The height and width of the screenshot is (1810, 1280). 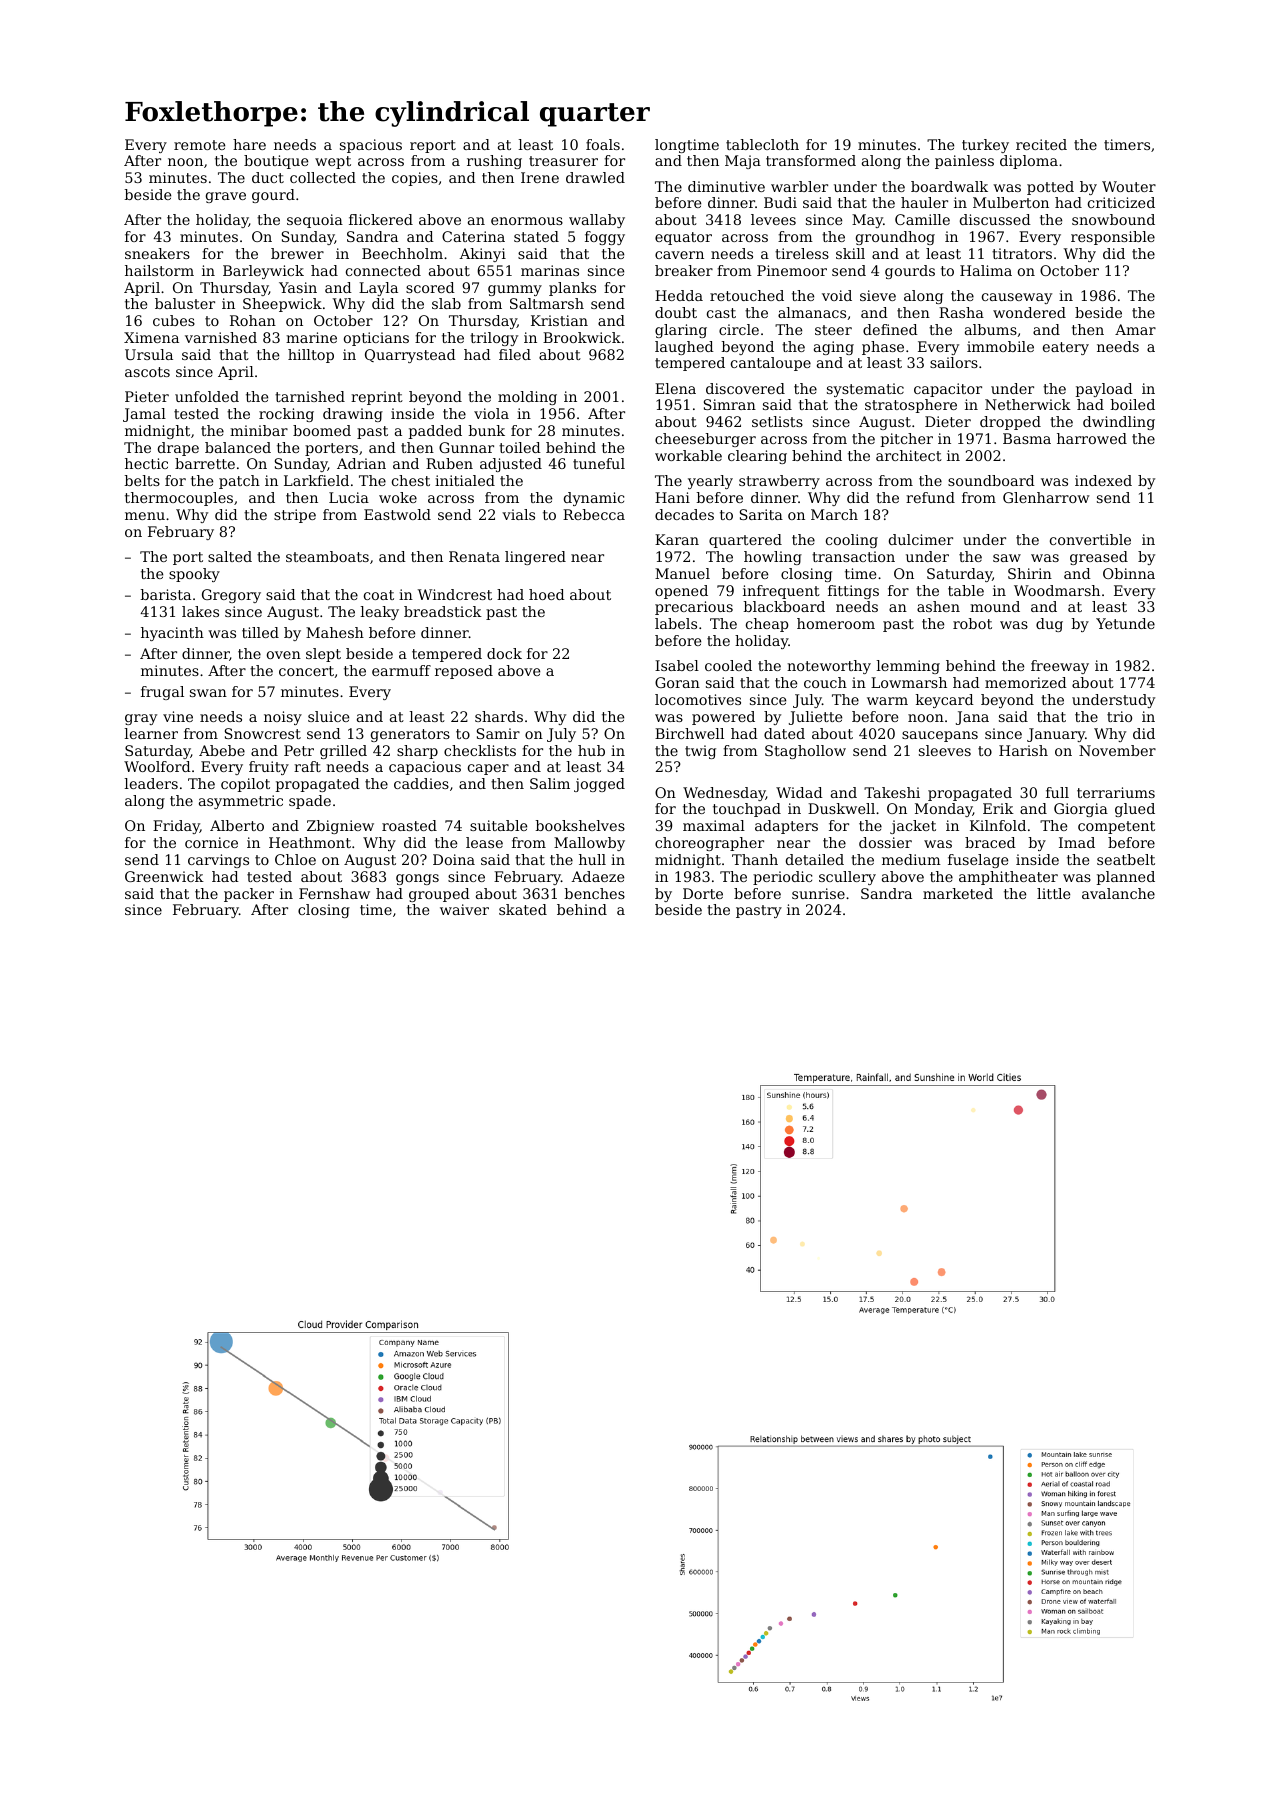 What do you see at coordinates (381, 219) in the screenshot?
I see `flickered` at bounding box center [381, 219].
